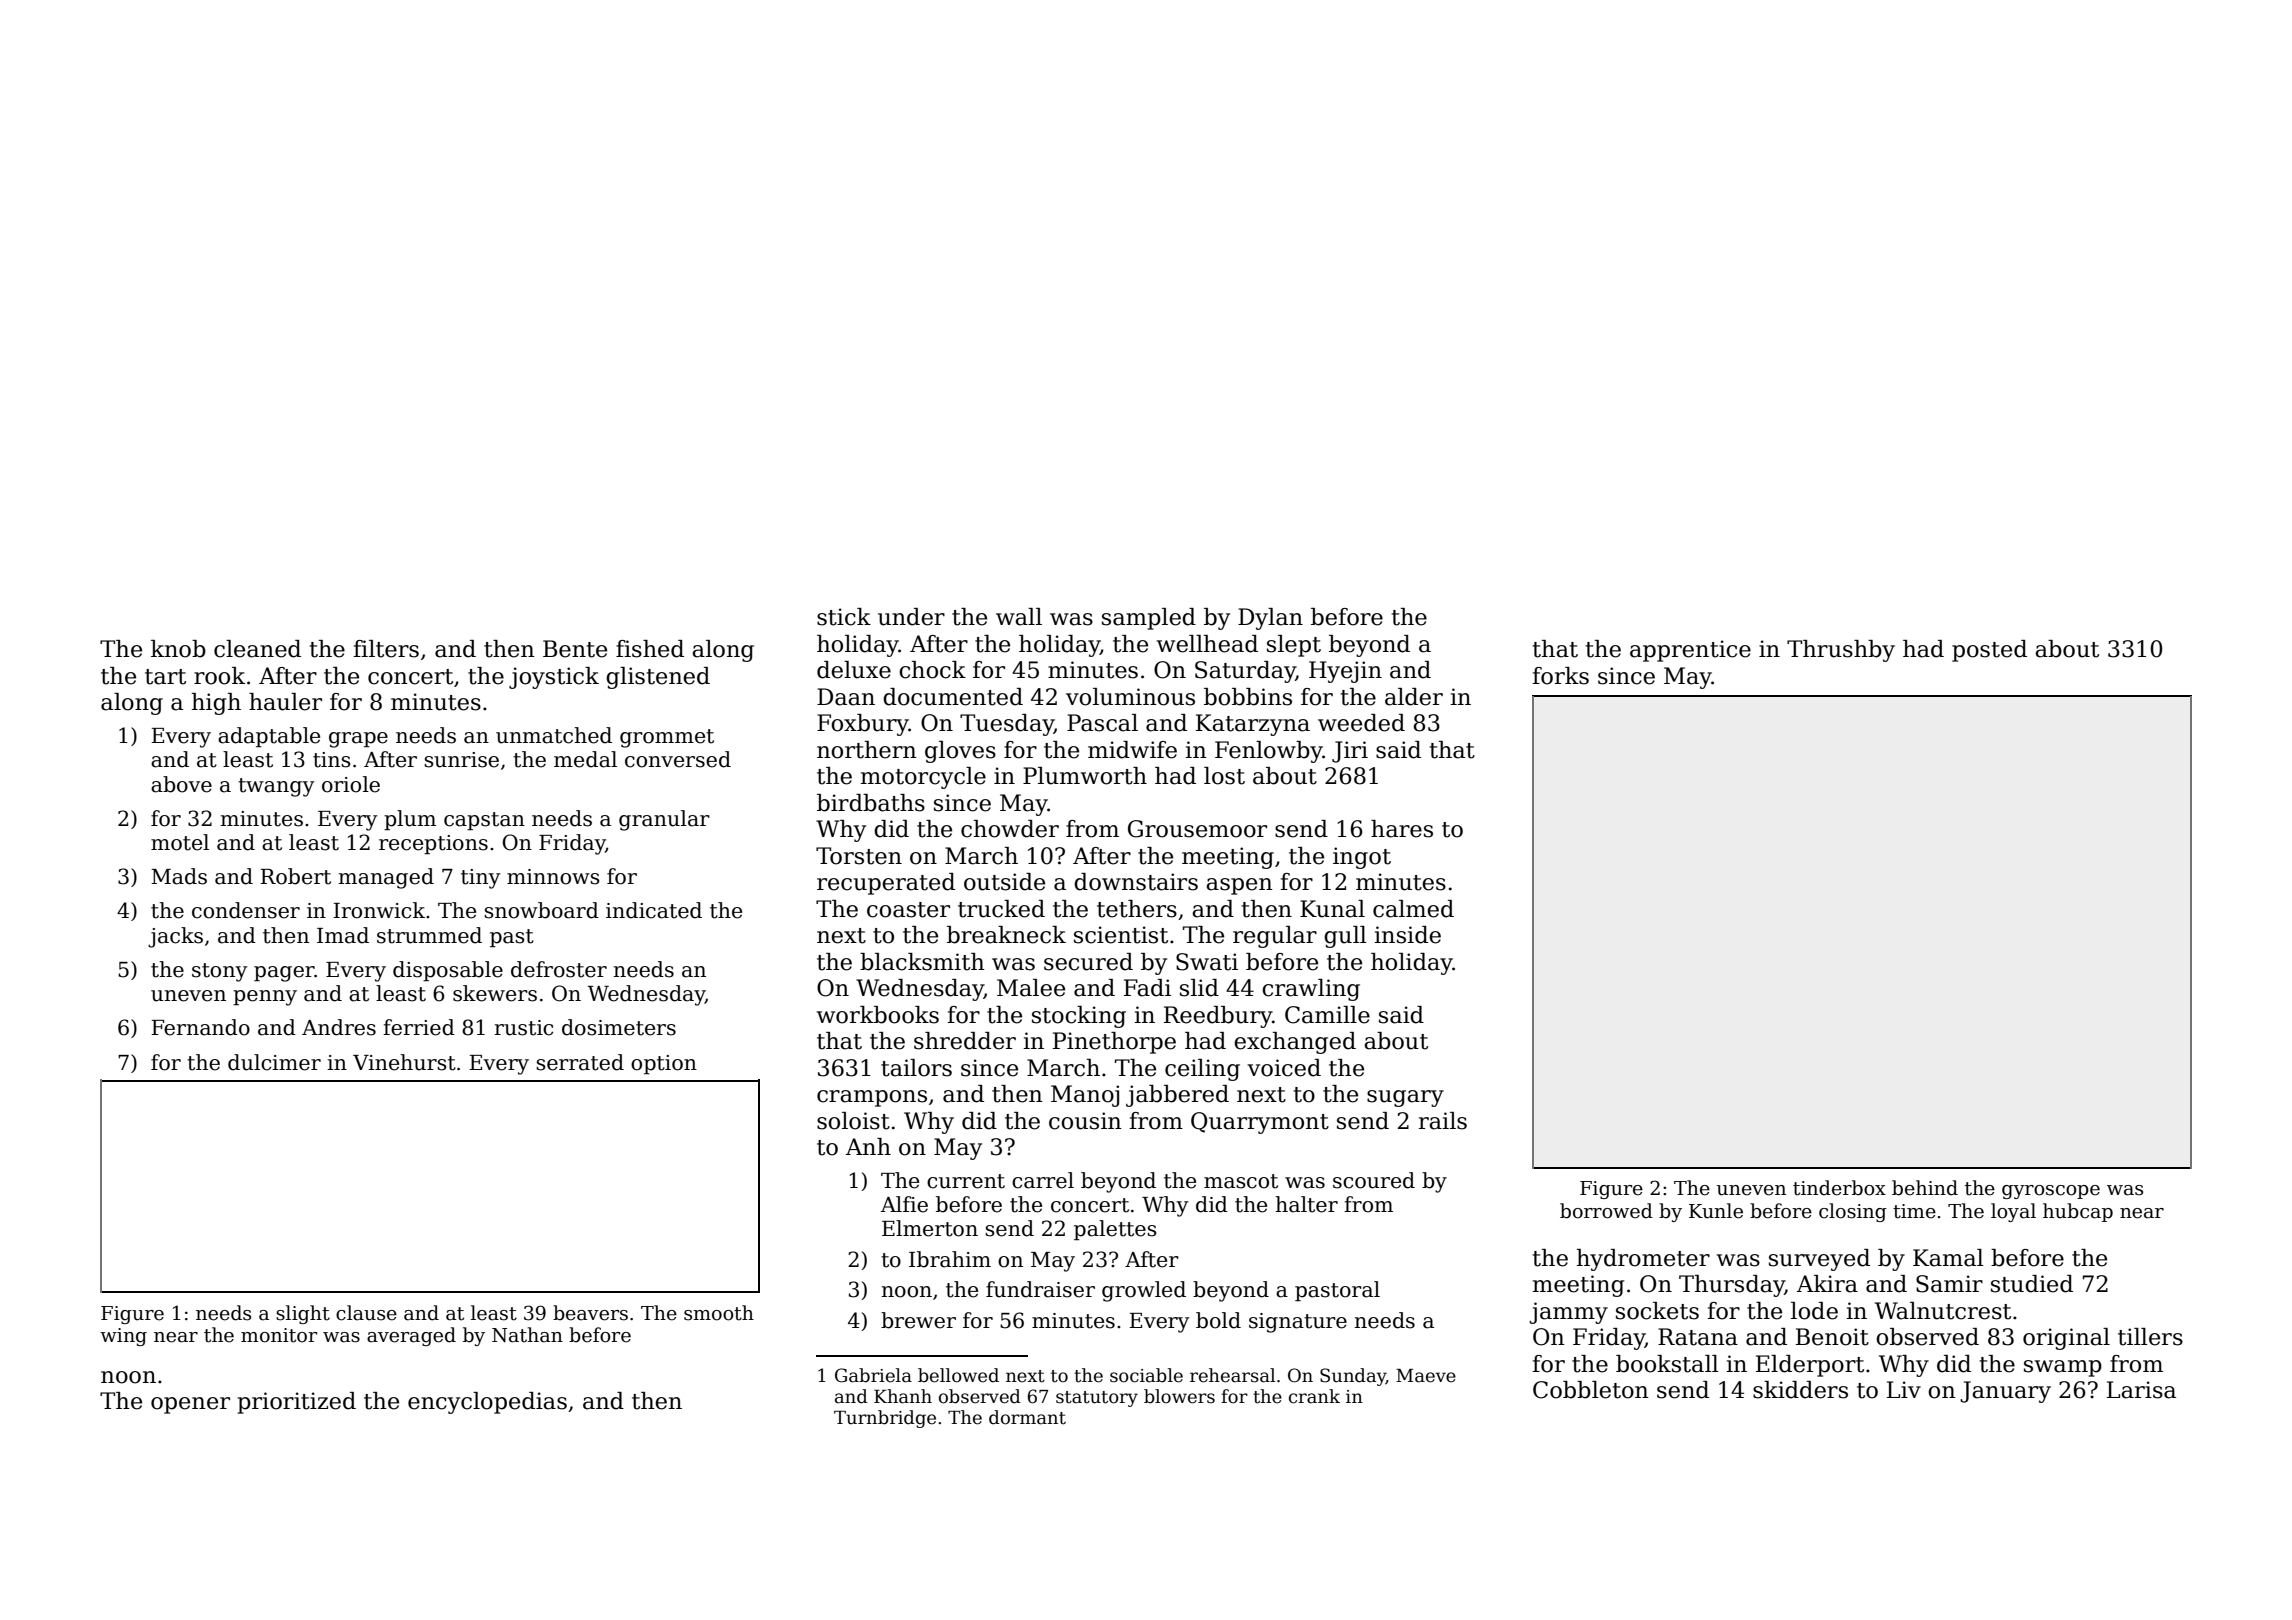  I want to click on posted, so click(1989, 651).
